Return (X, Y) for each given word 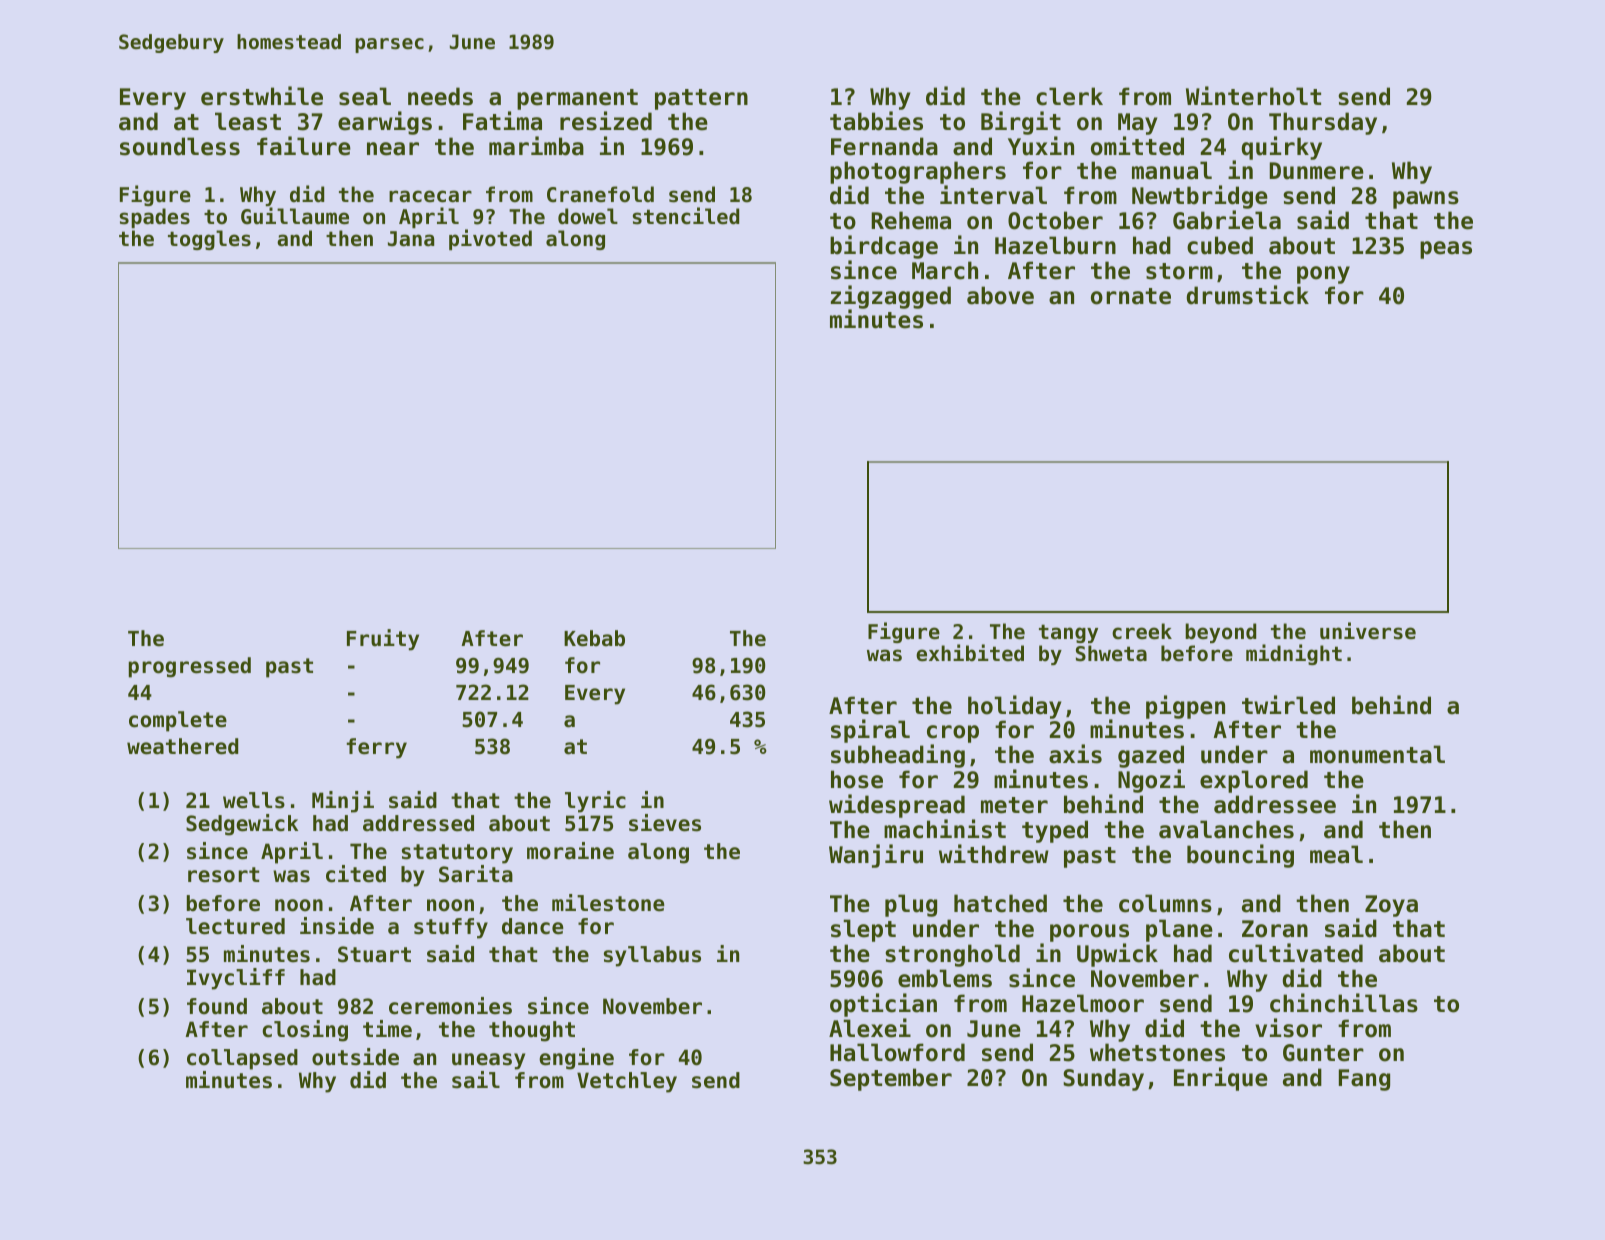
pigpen (1185, 707)
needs (440, 96)
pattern (701, 99)
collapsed (242, 1059)
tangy (1068, 633)
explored (1254, 781)
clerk (1069, 96)
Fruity (383, 640)
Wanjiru (876, 856)
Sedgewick (242, 825)
